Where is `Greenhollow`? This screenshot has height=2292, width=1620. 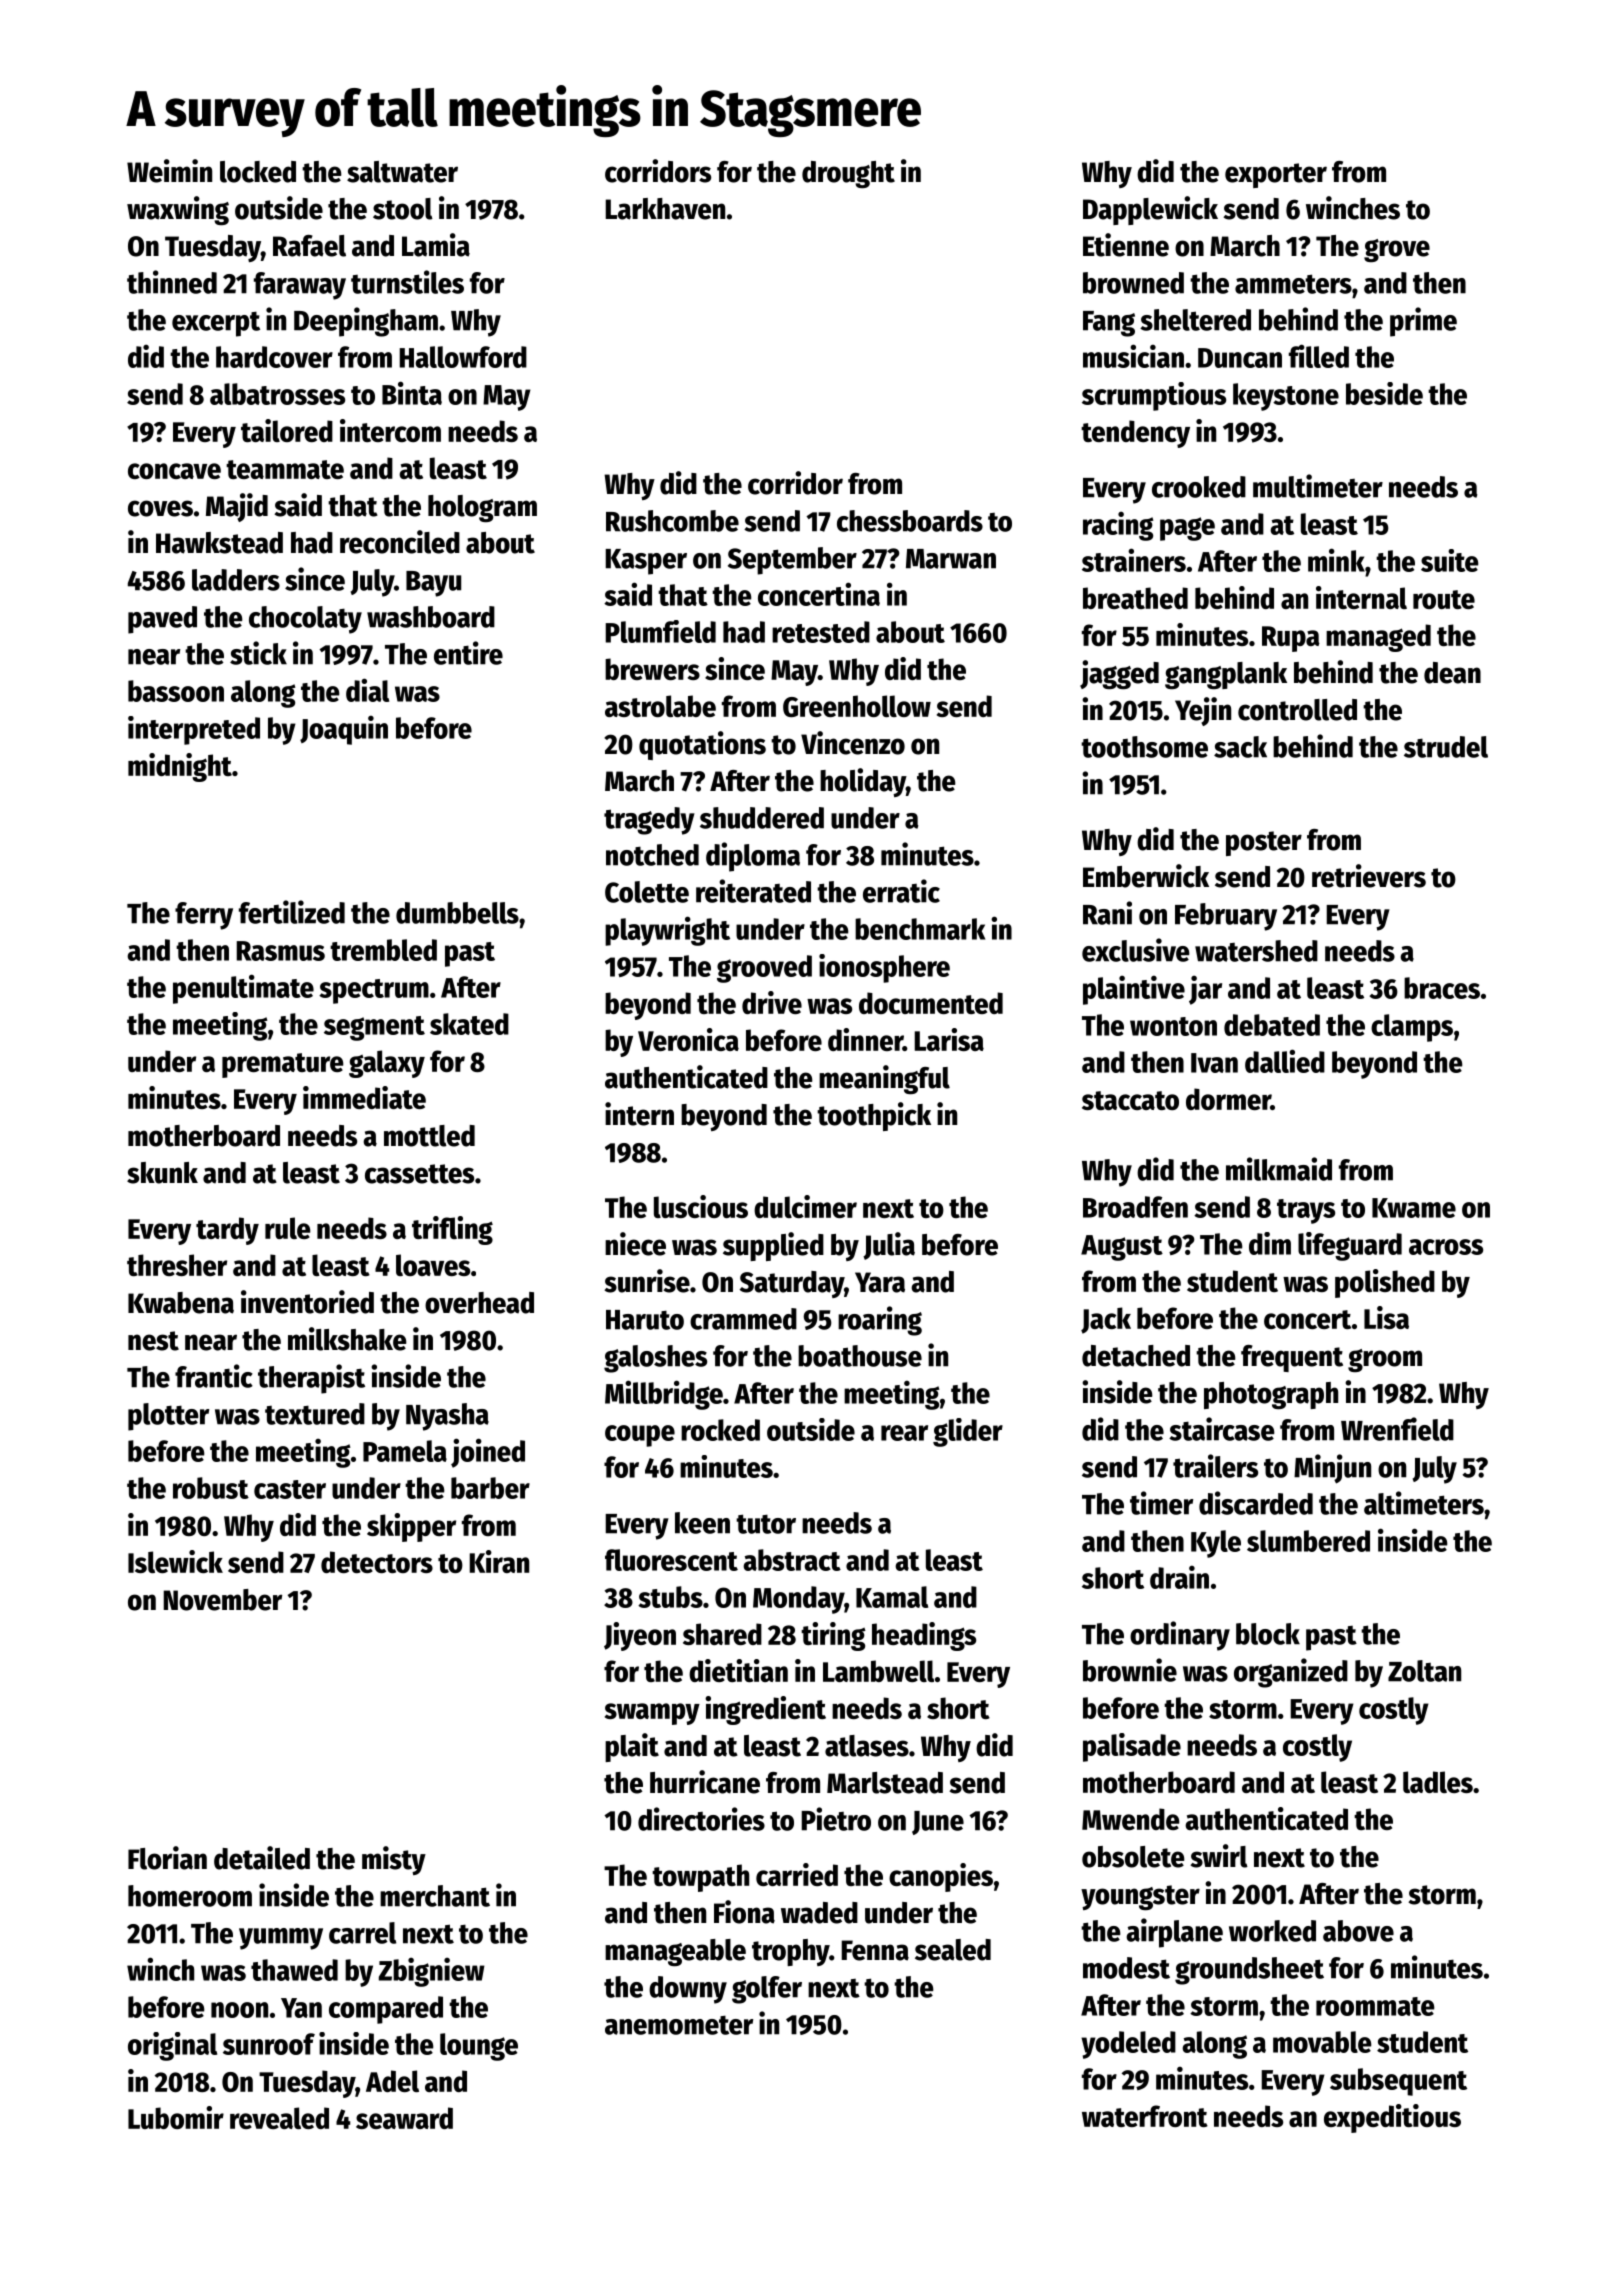
Greenhollow is located at coordinates (857, 706).
